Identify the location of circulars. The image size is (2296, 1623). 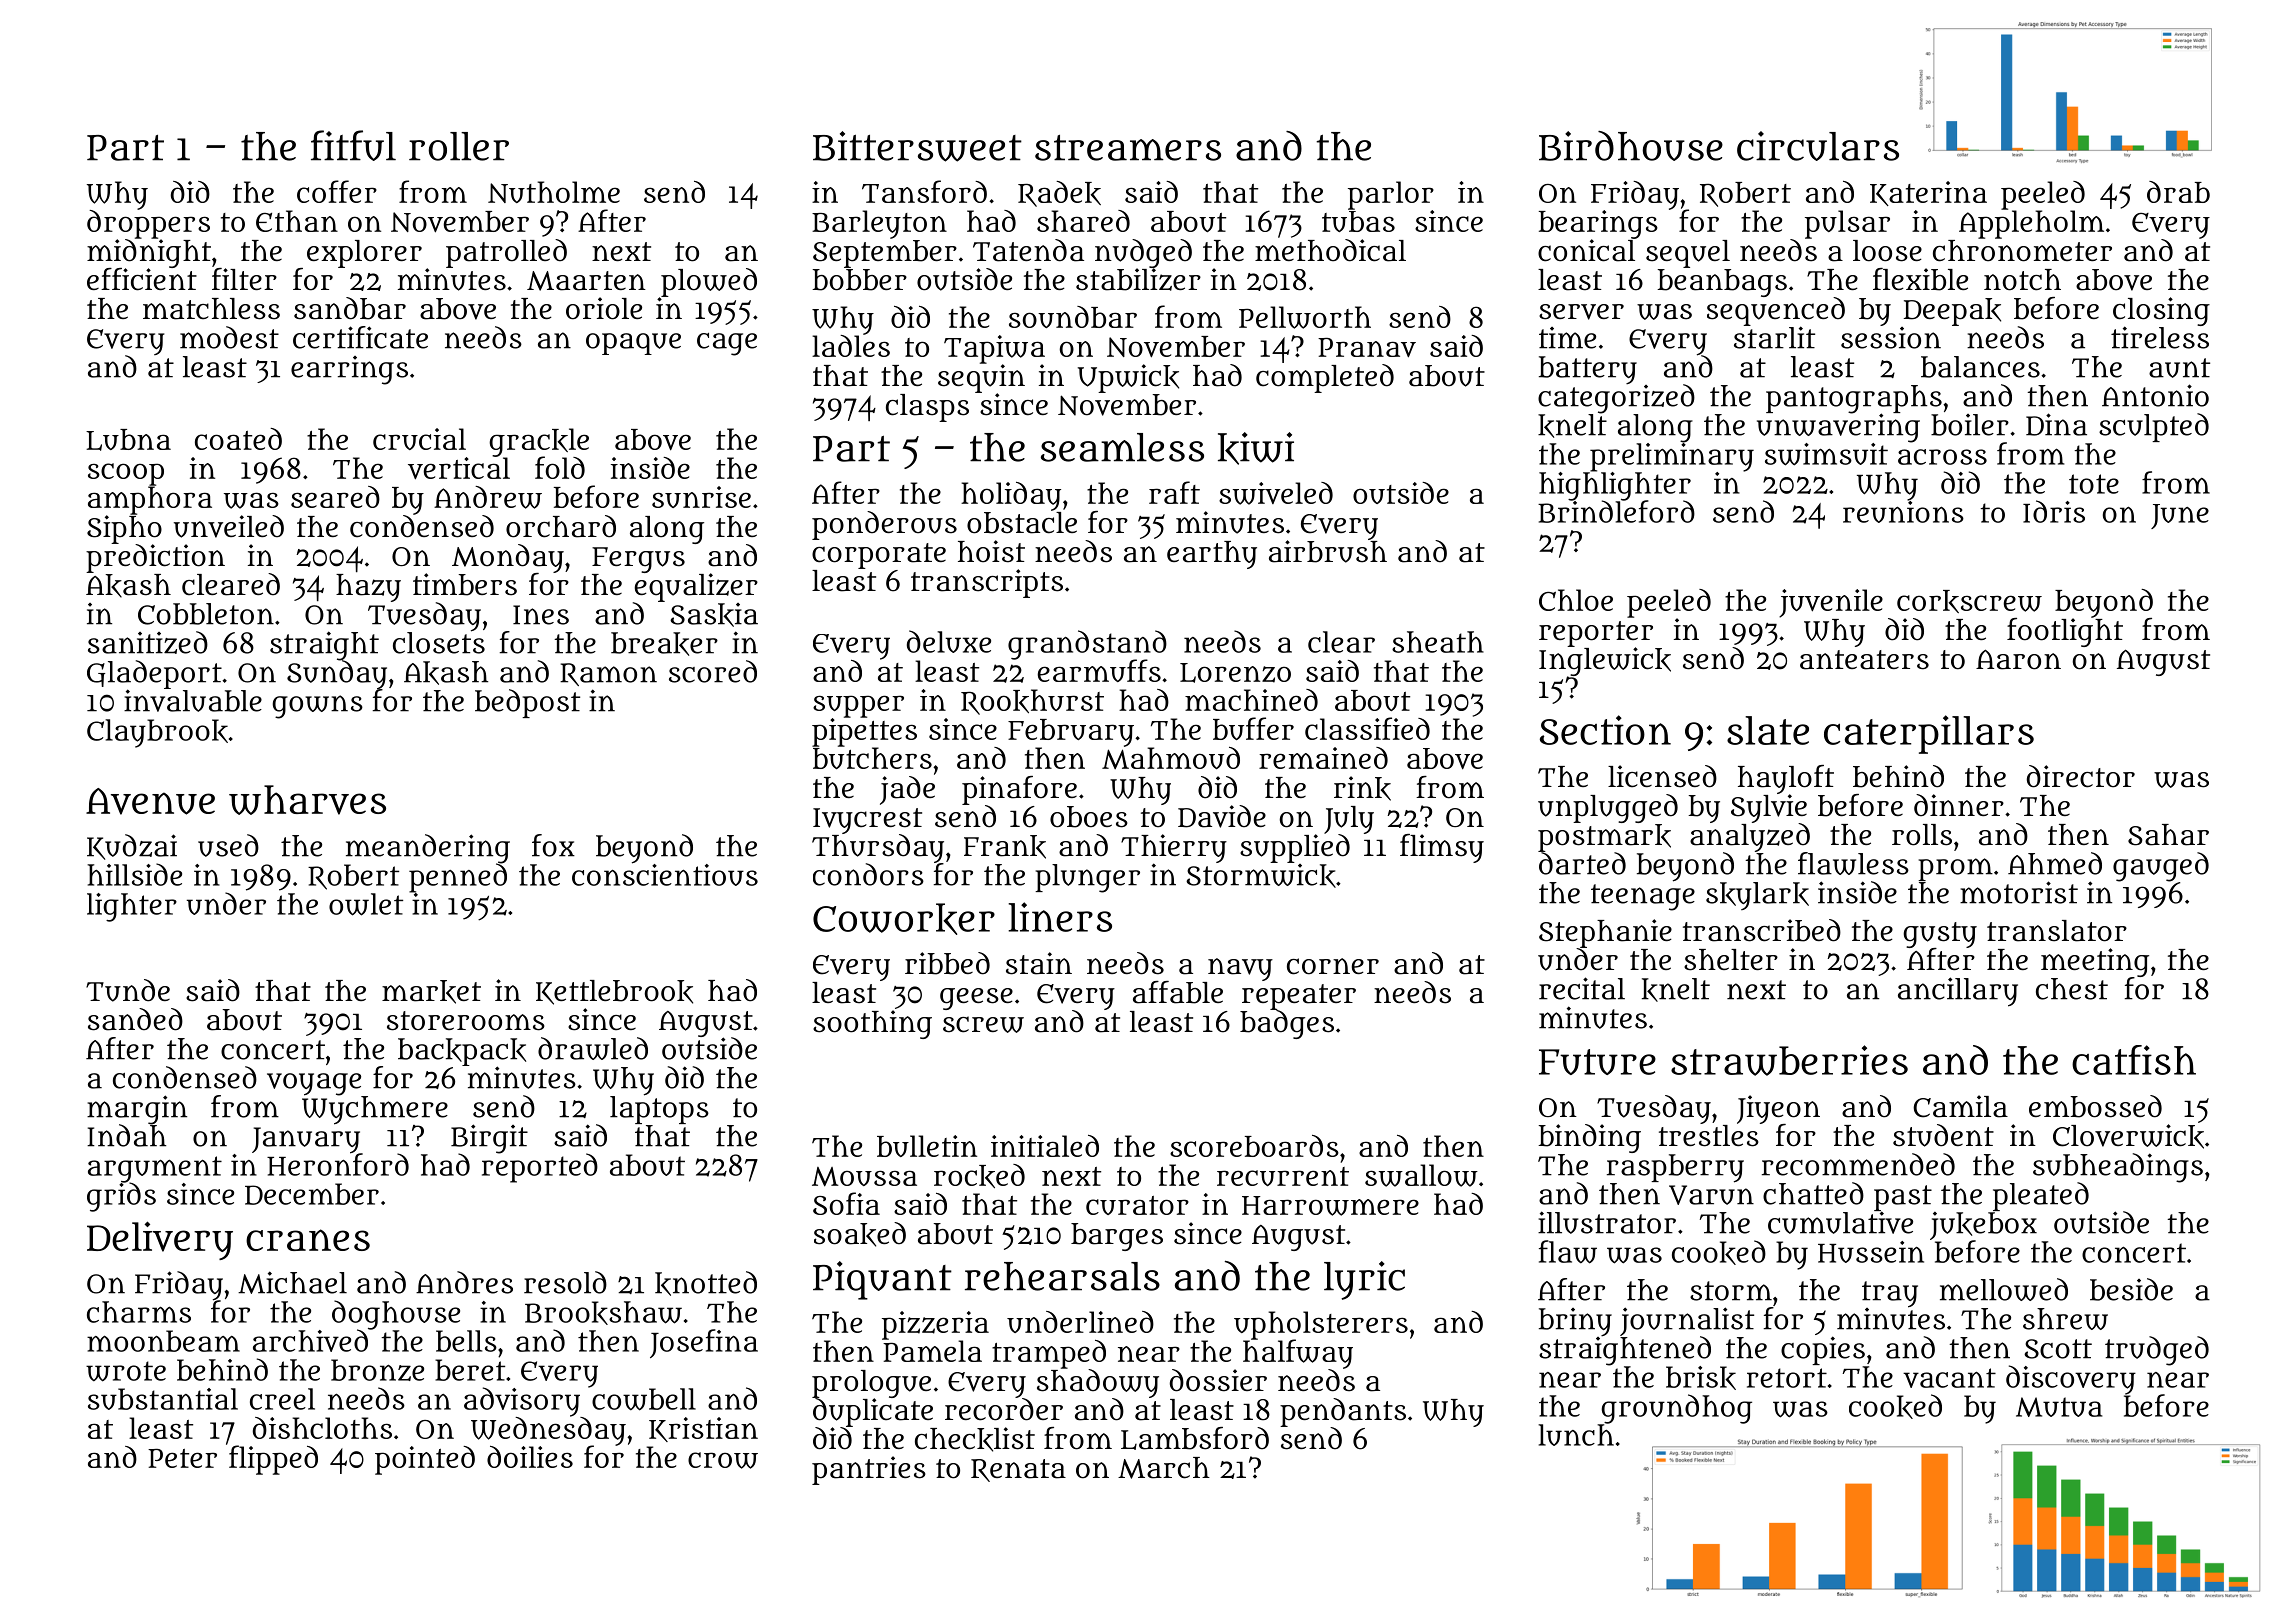
(1818, 146).
